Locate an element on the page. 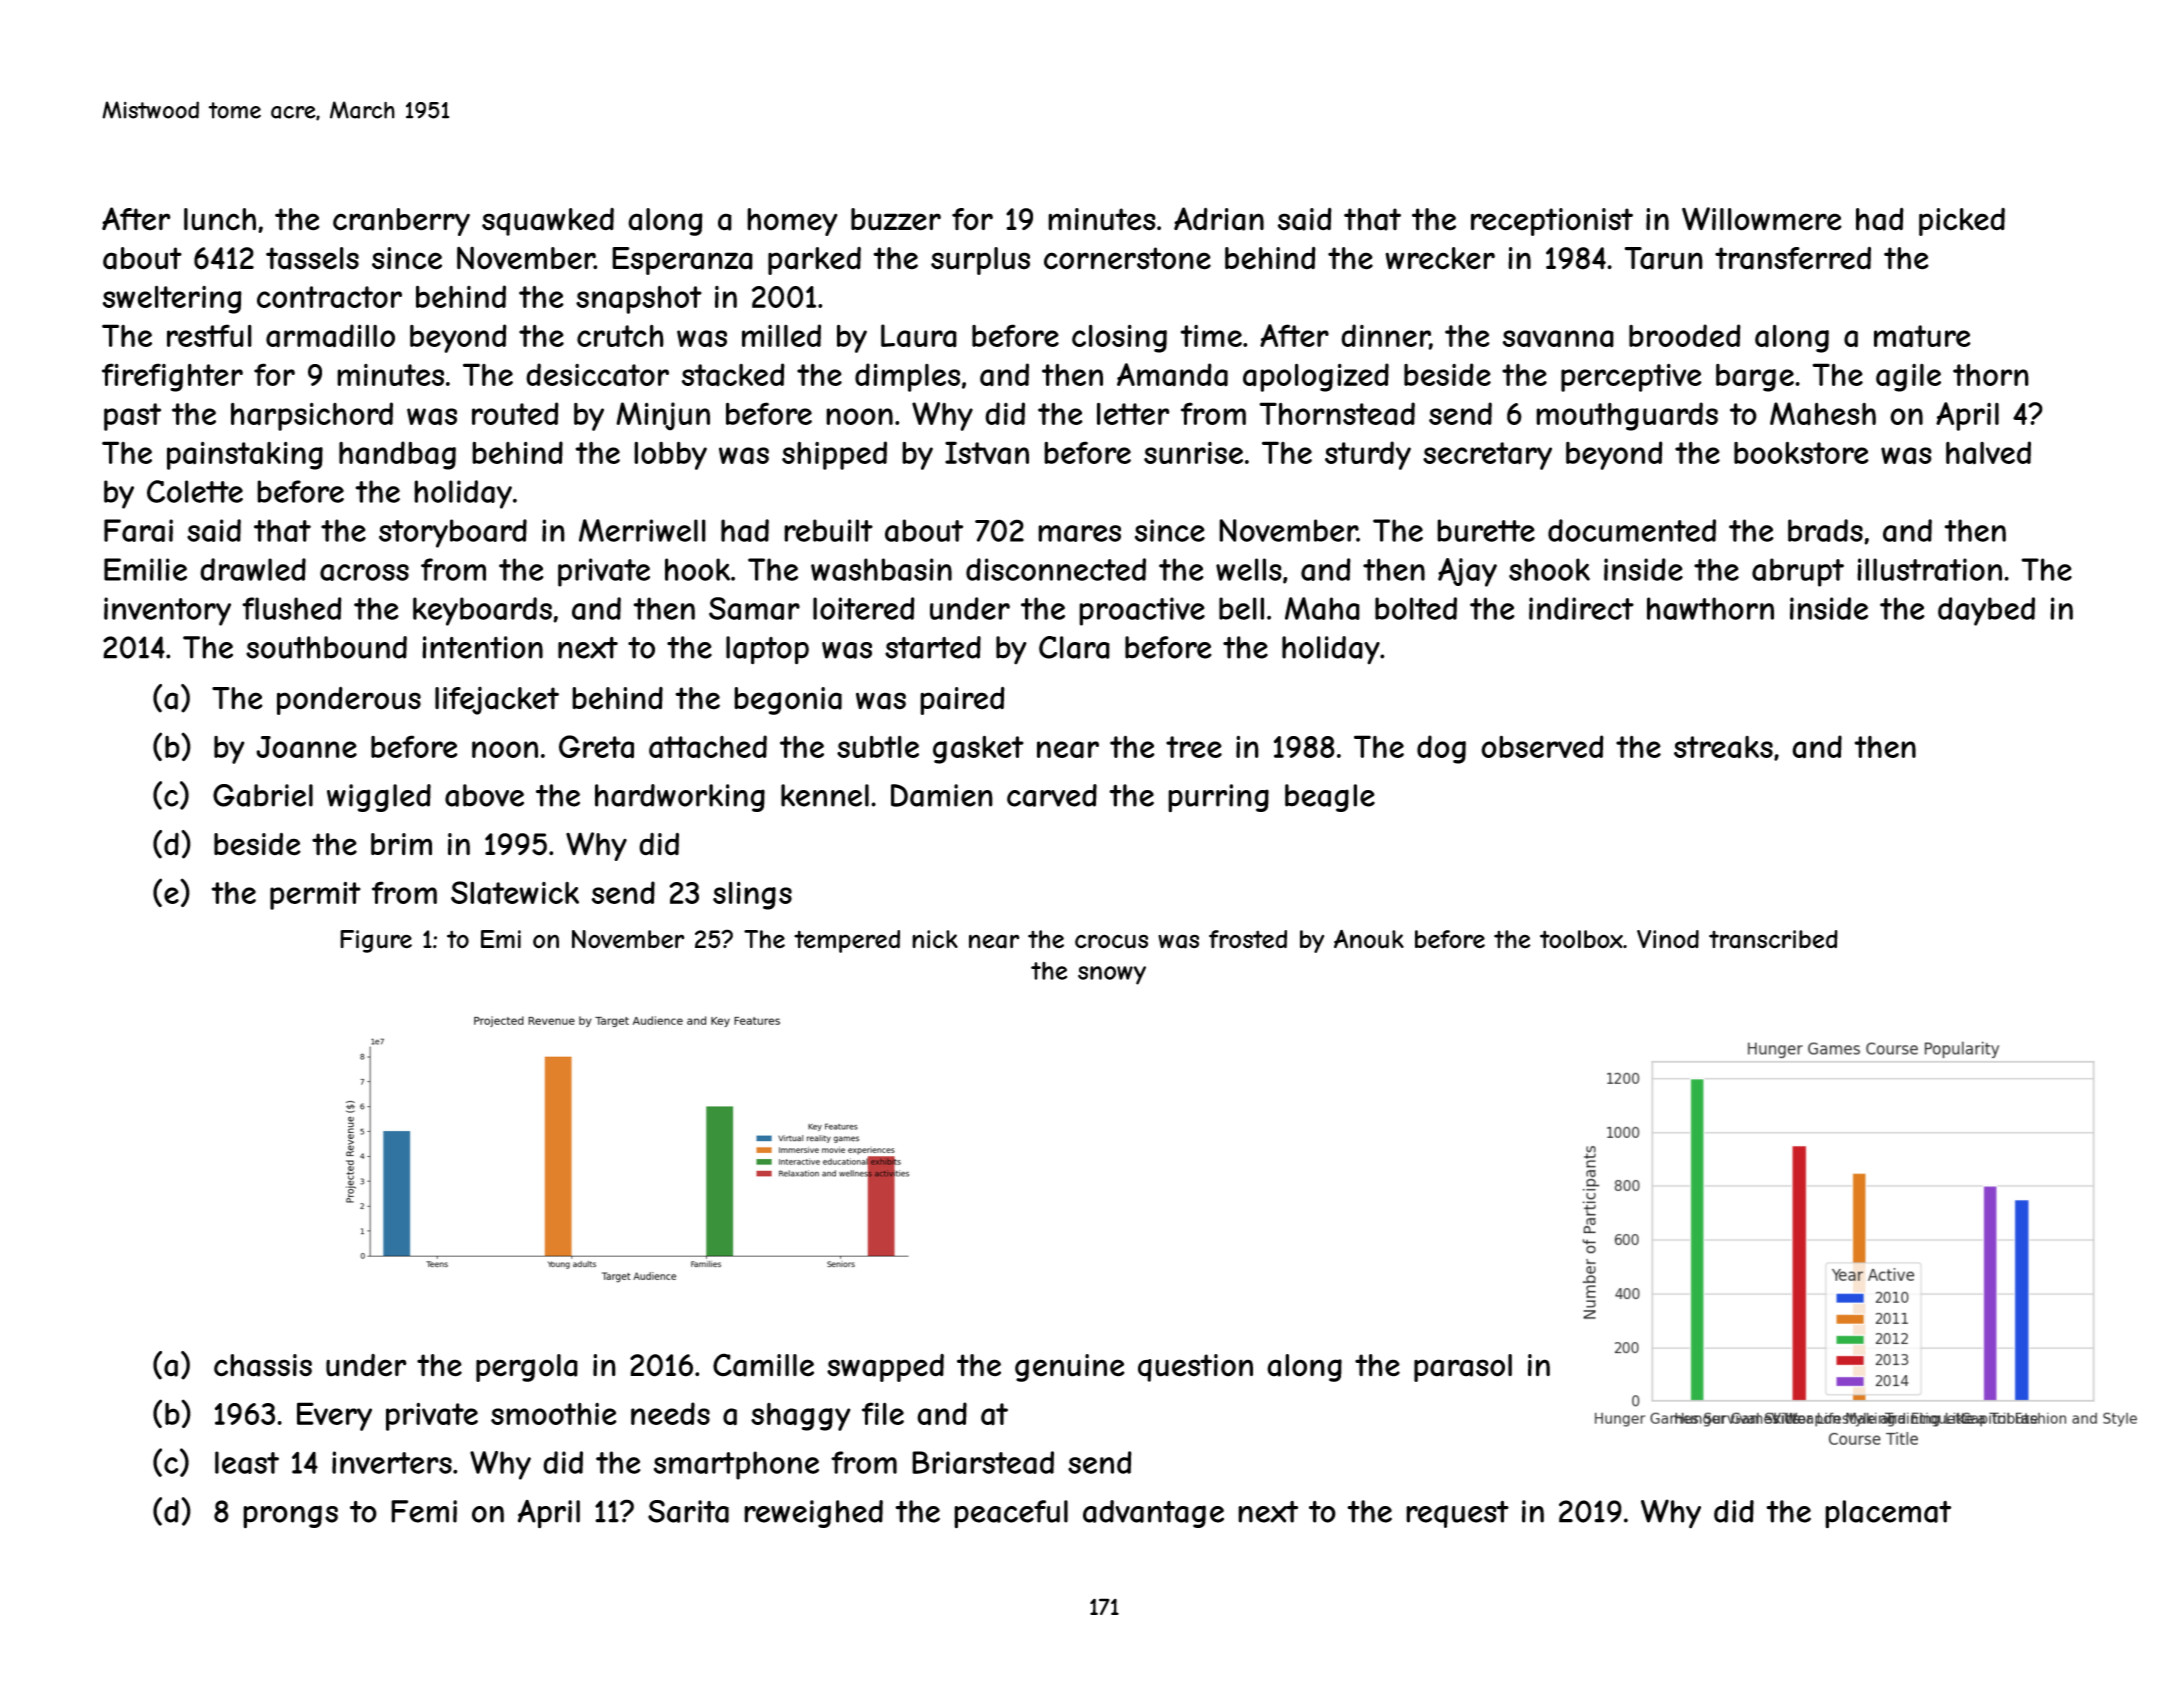 The image size is (2178, 1683). transcribed is located at coordinates (1773, 939).
